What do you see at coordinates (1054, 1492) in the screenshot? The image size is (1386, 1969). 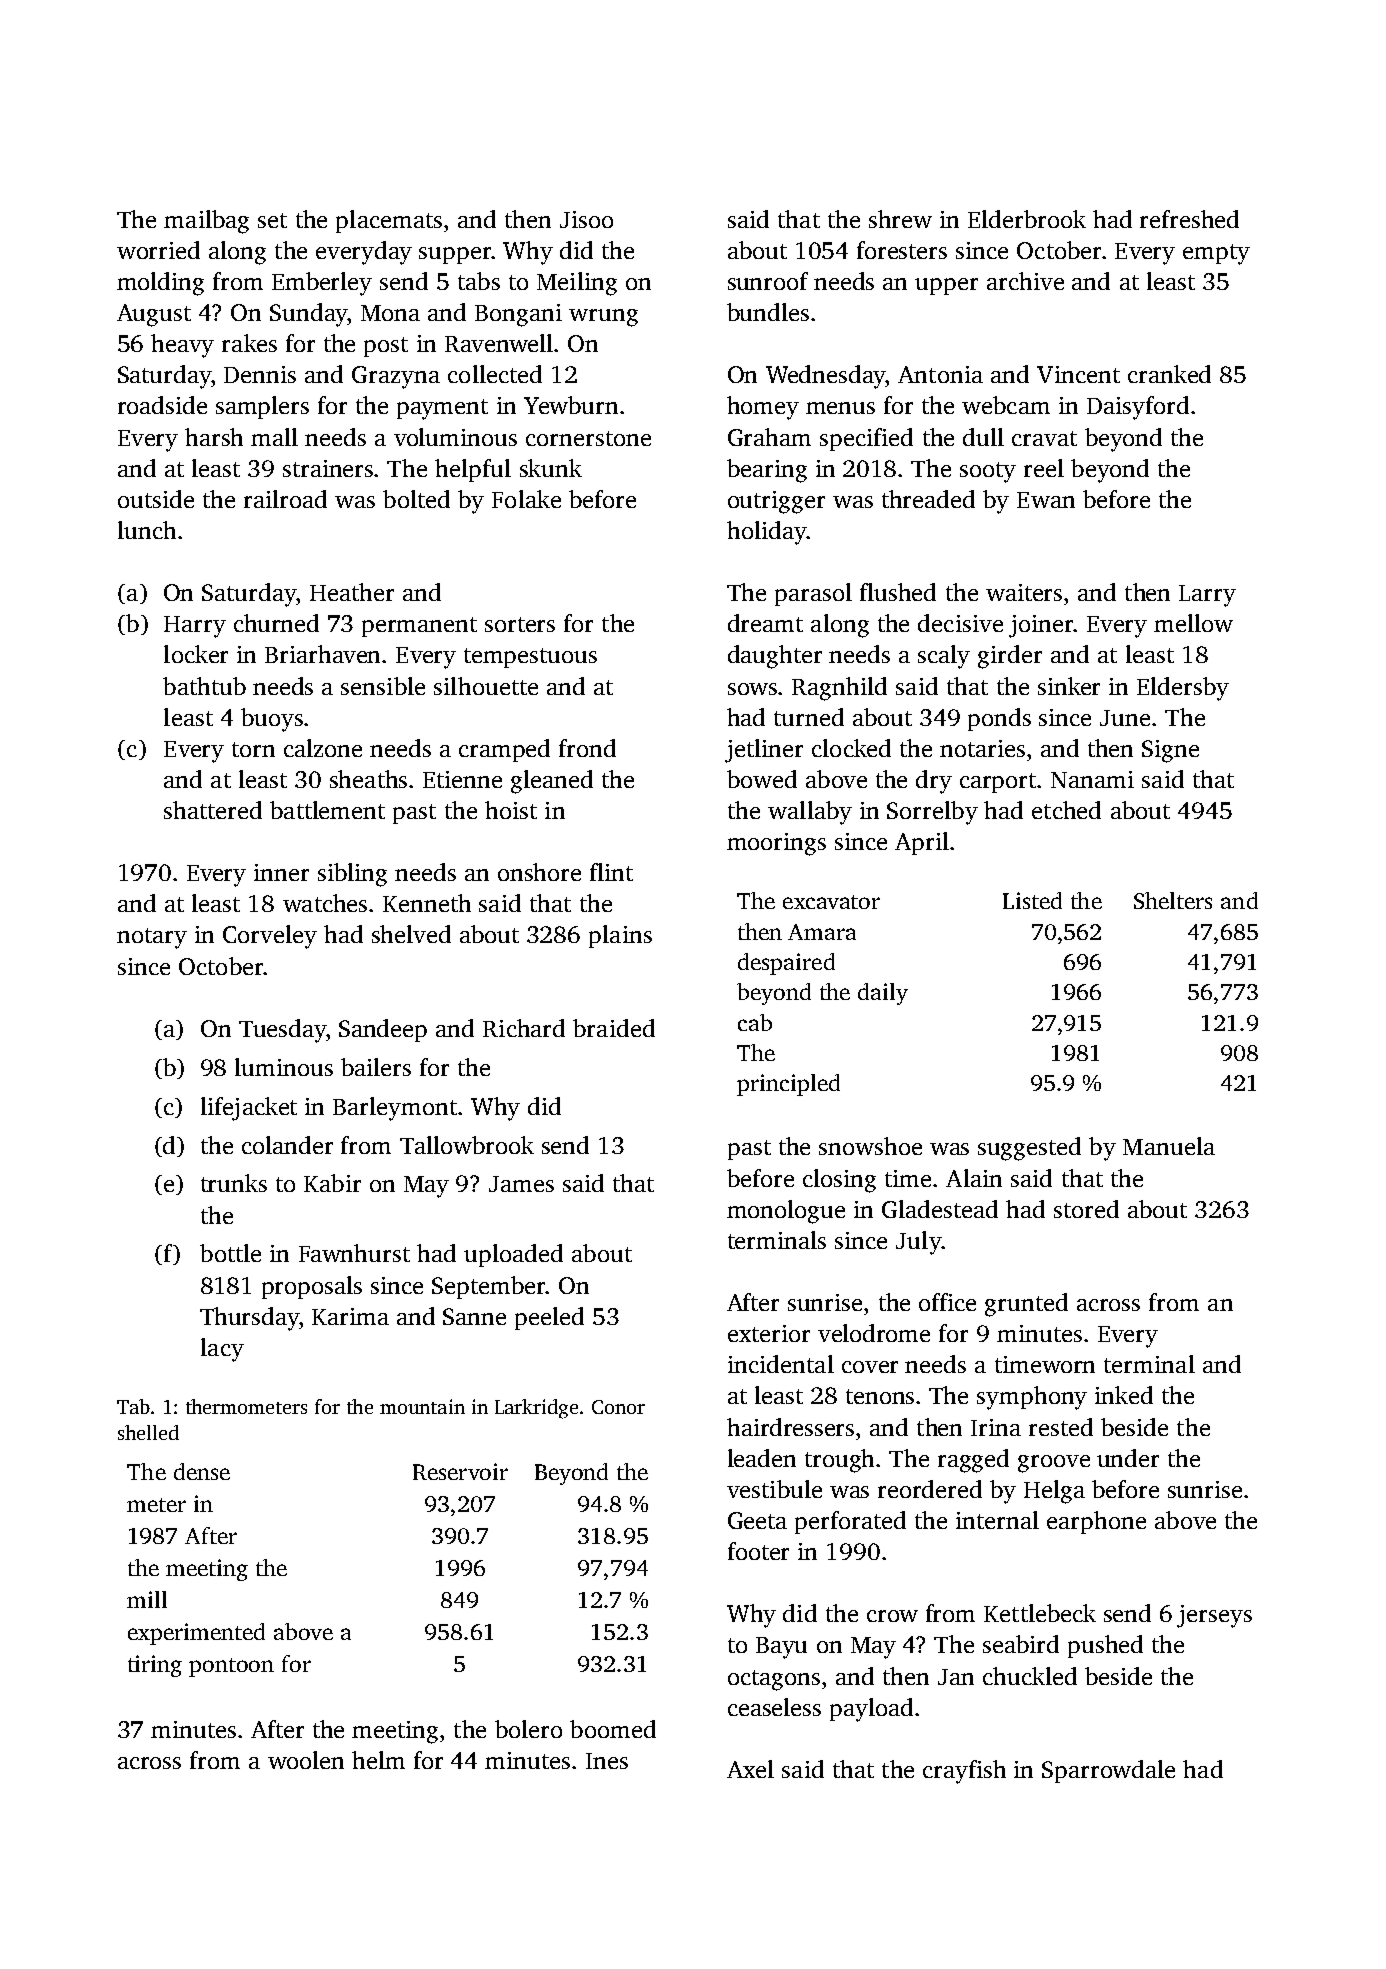 I see `Helga` at bounding box center [1054, 1492].
